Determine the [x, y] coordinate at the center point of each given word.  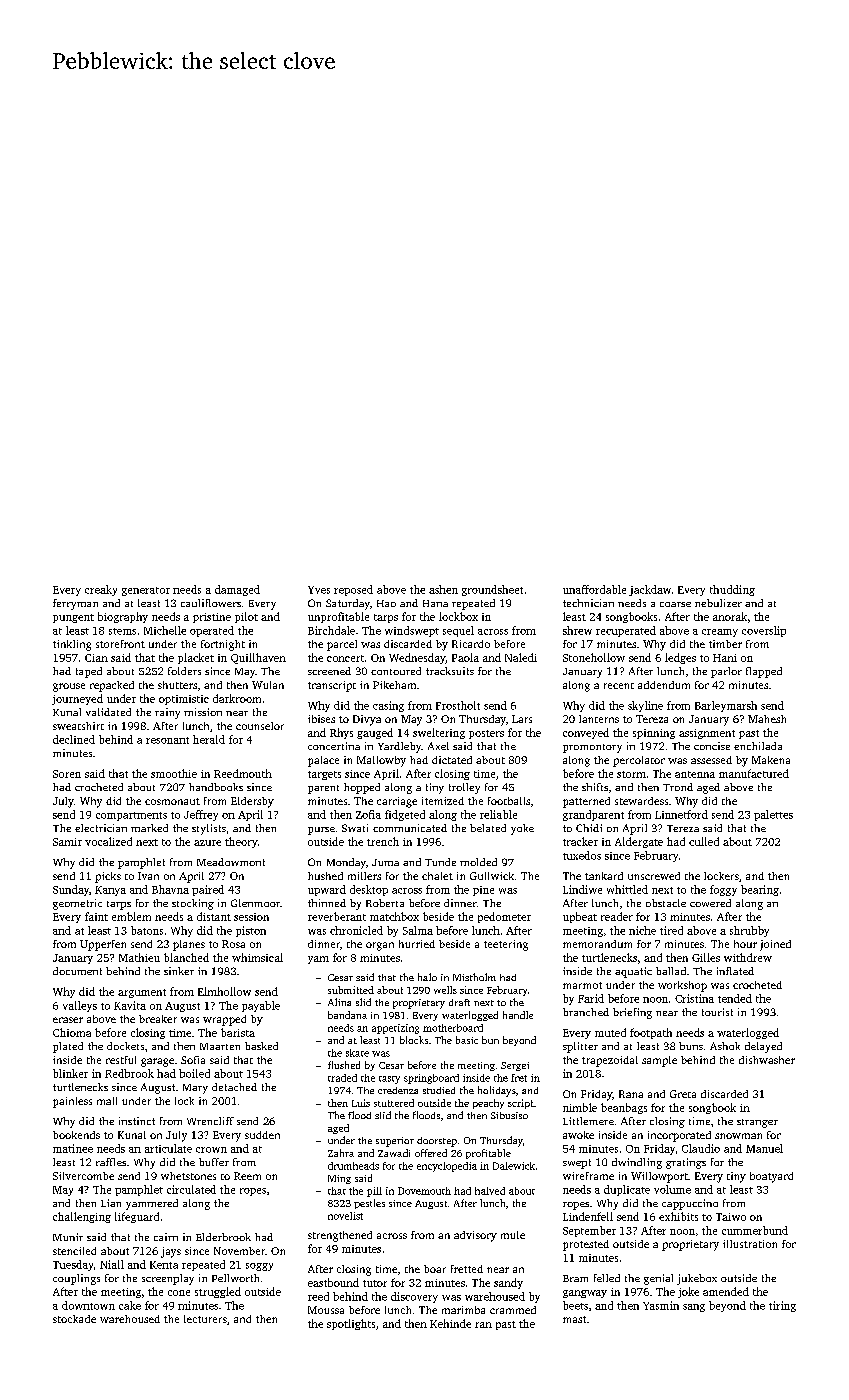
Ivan [148, 876]
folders [184, 671]
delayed [763, 1047]
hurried [417, 944]
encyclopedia [447, 1167]
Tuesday [73, 1265]
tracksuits [450, 671]
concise [712, 746]
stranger [757, 1123]
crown [211, 1150]
